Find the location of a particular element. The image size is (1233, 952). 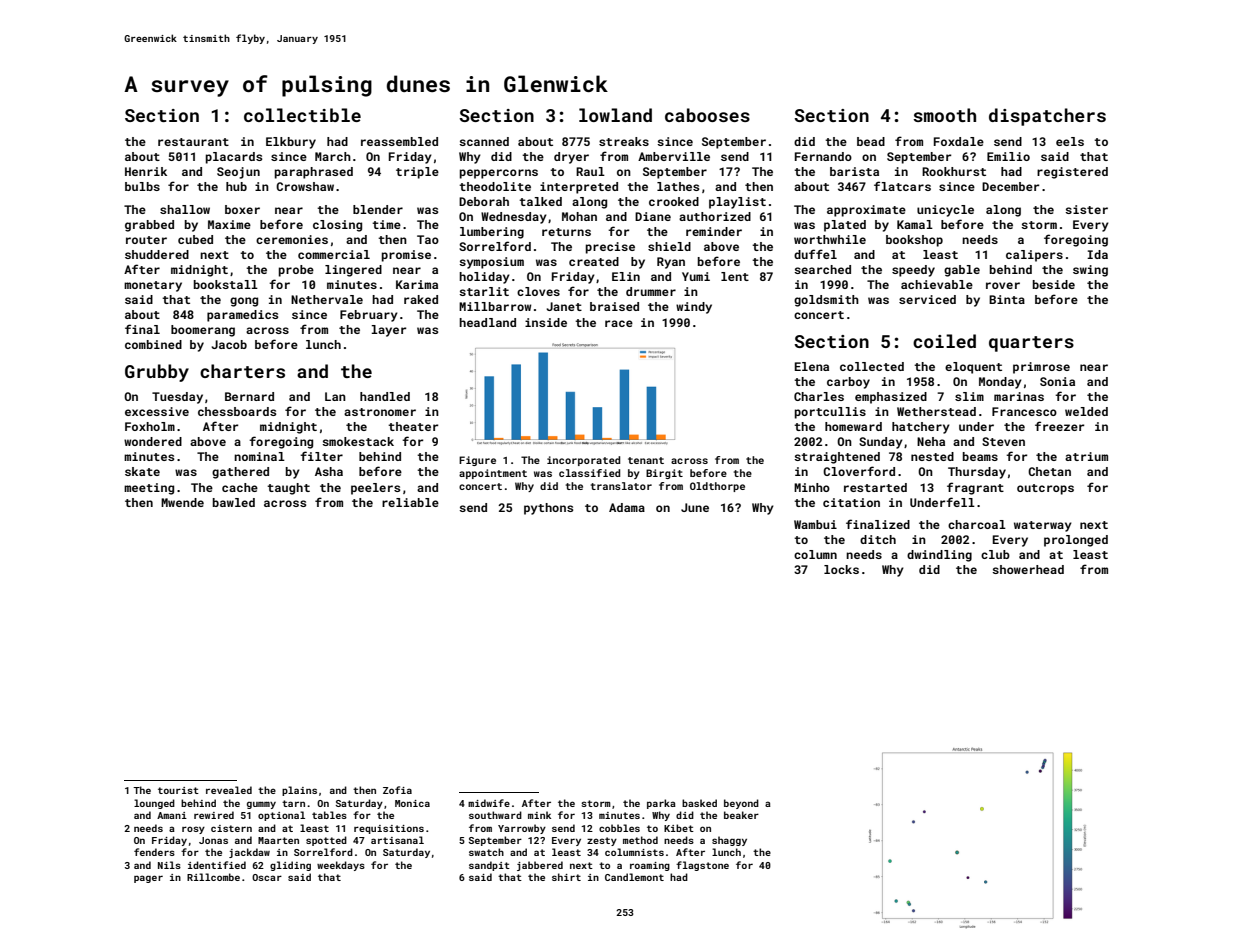

router is located at coordinates (146, 240).
